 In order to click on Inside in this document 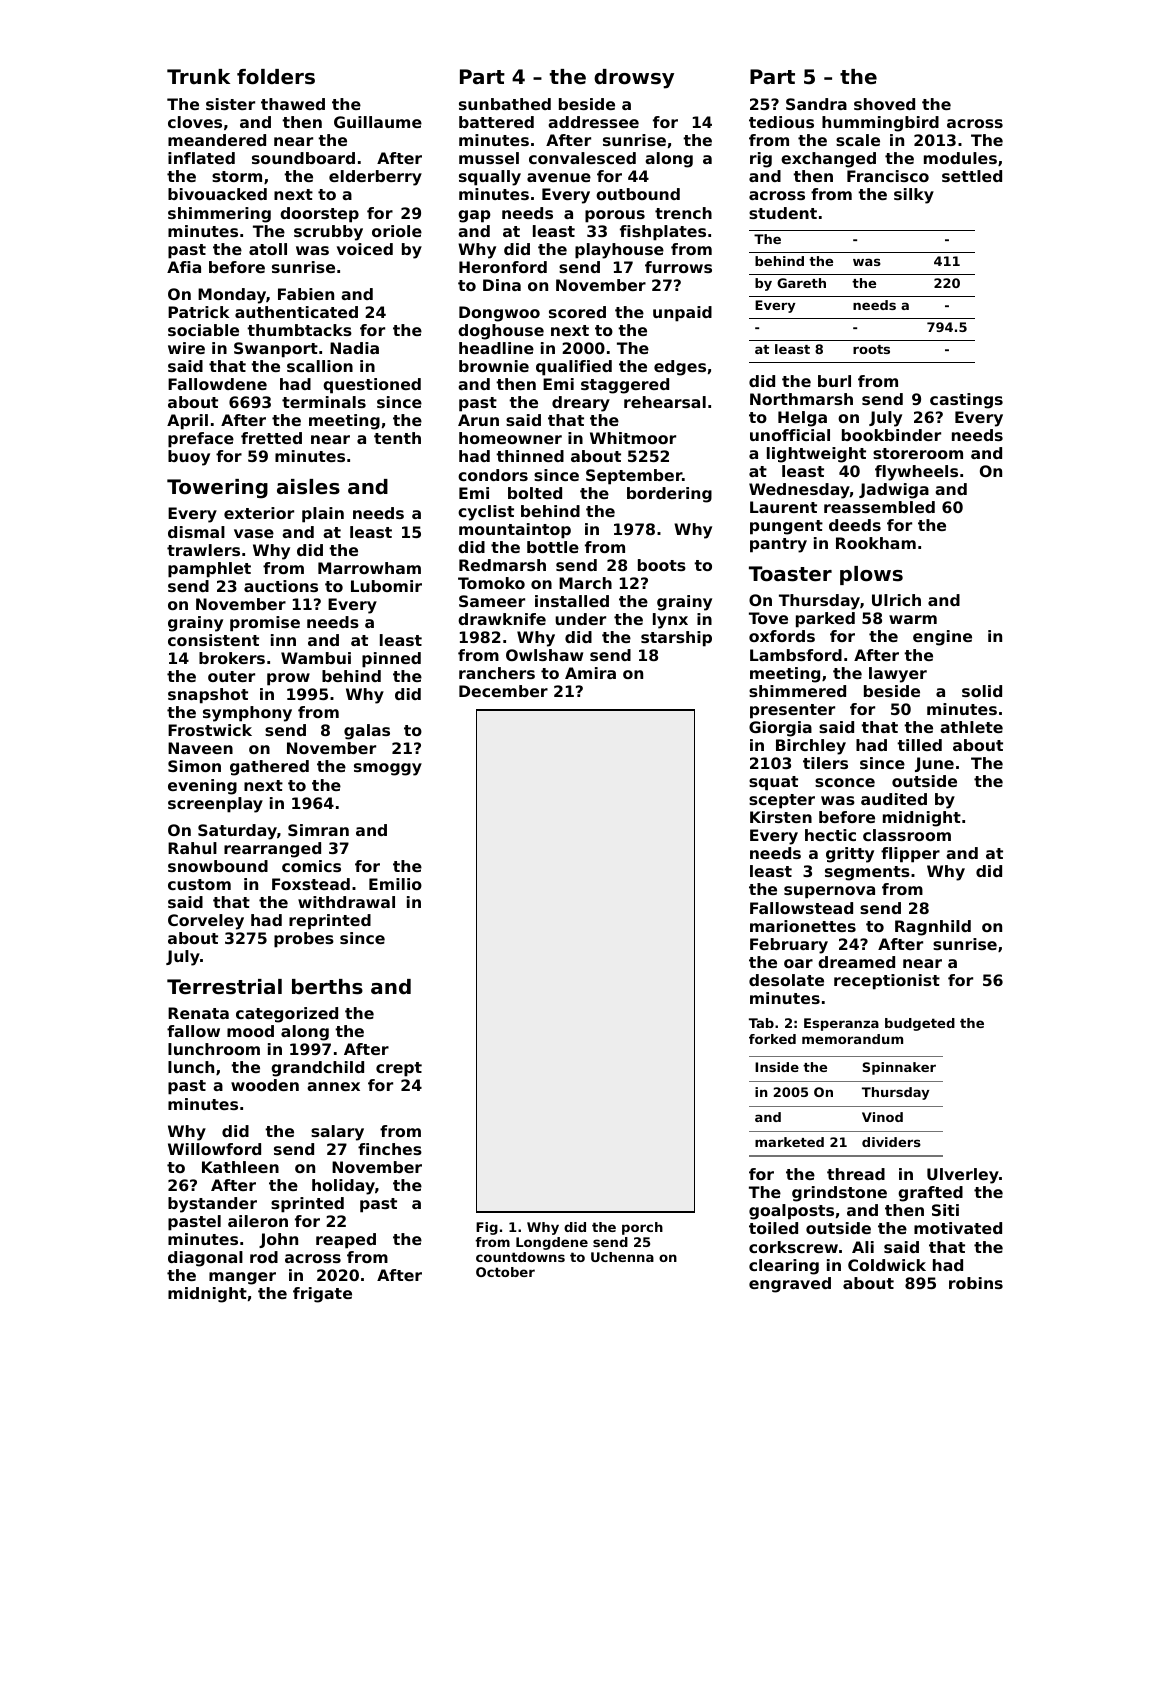, I will do `click(777, 1067)`.
